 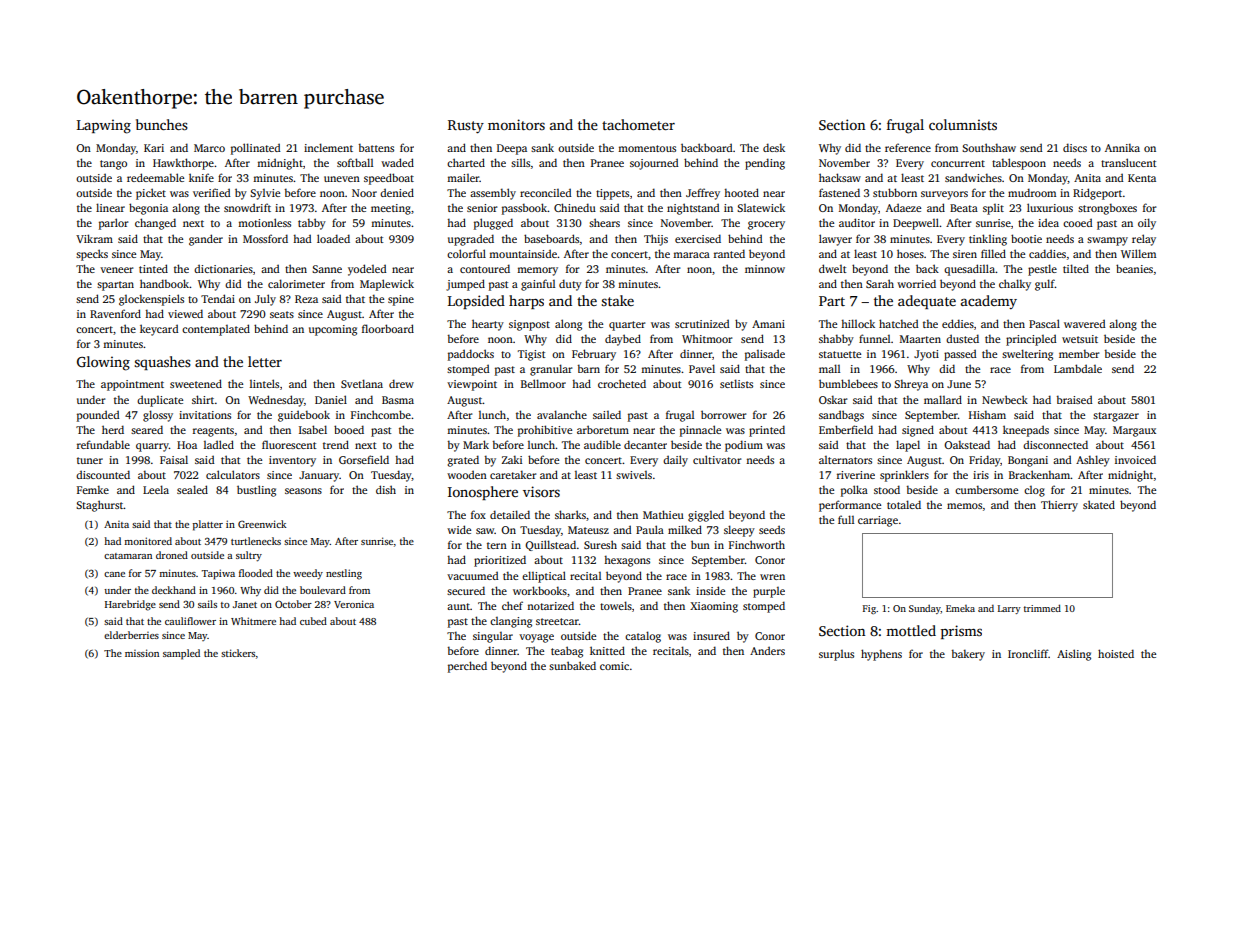 What do you see at coordinates (354, 604) in the screenshot?
I see `Veronica` at bounding box center [354, 604].
